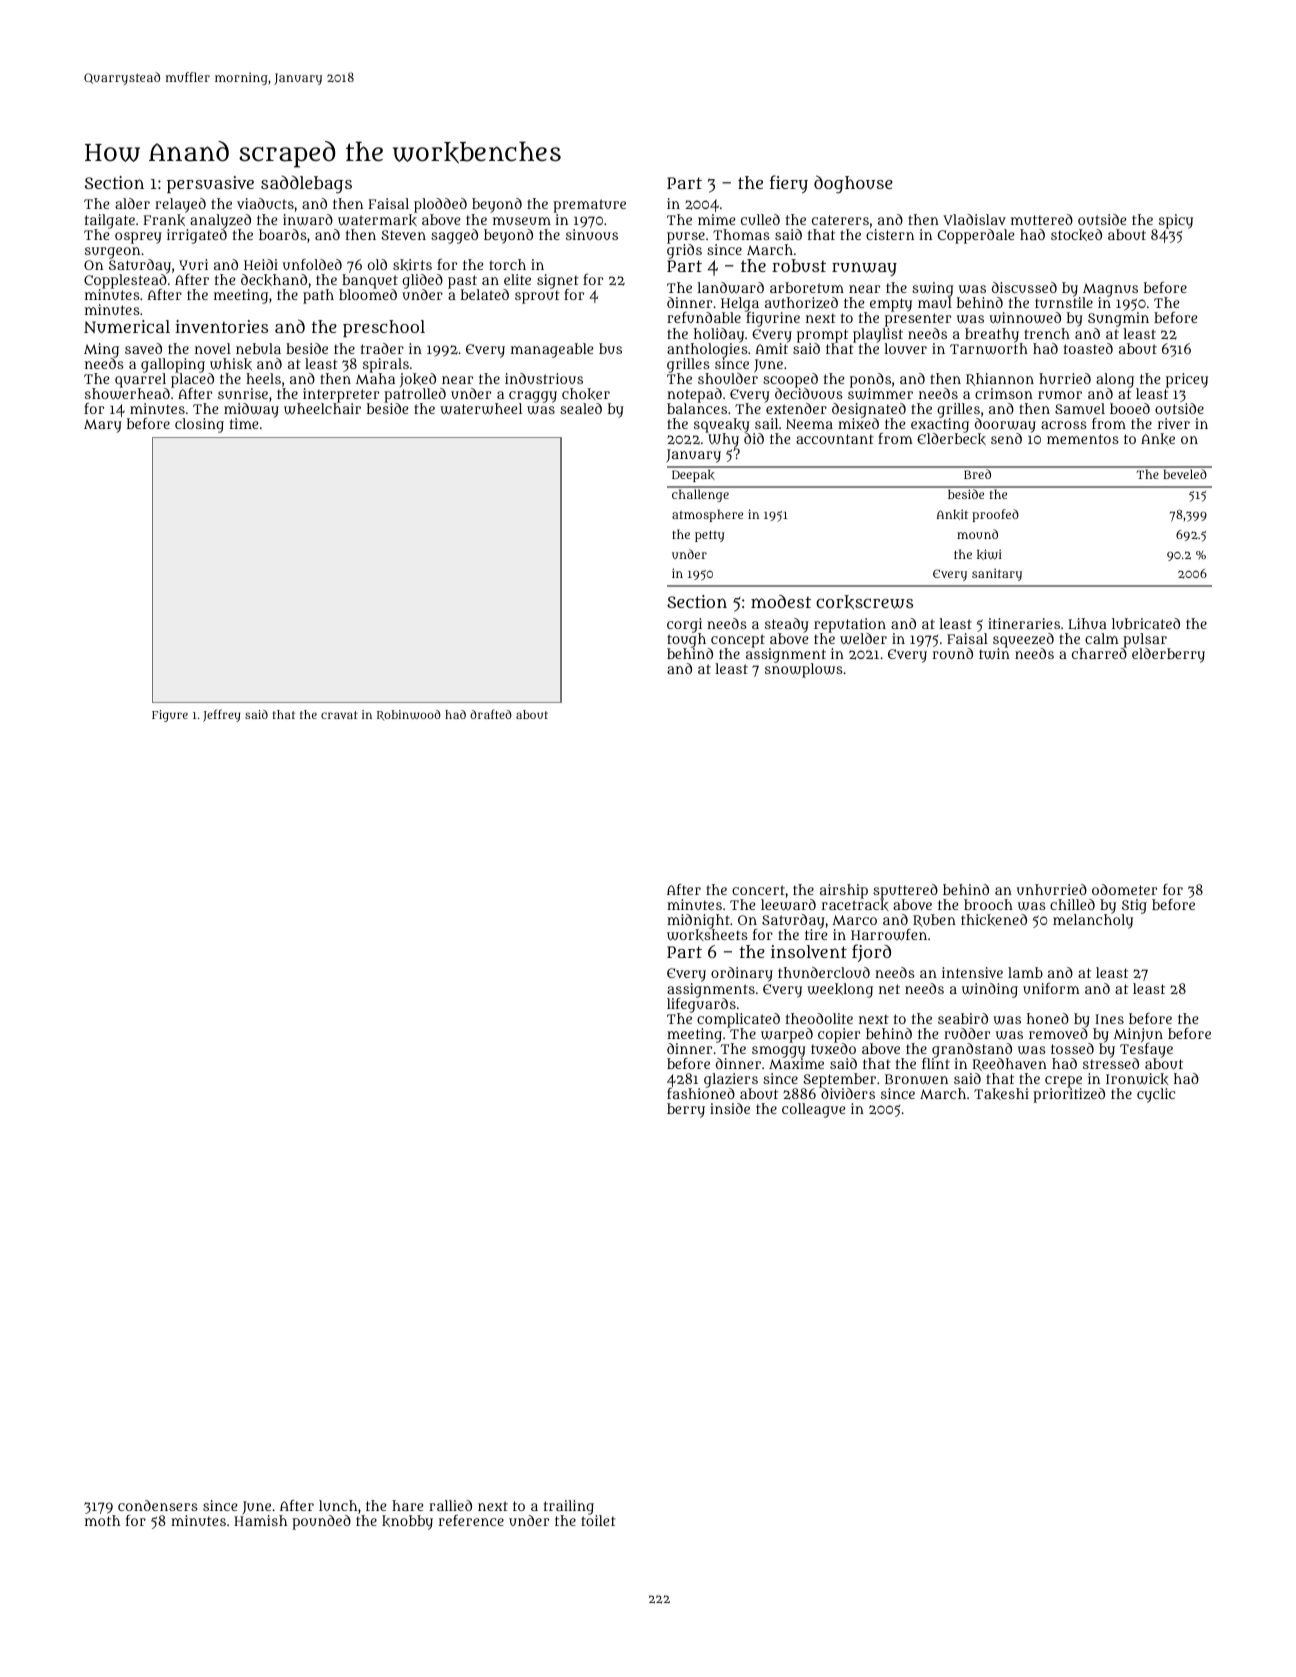  I want to click on fiery, so click(789, 184).
